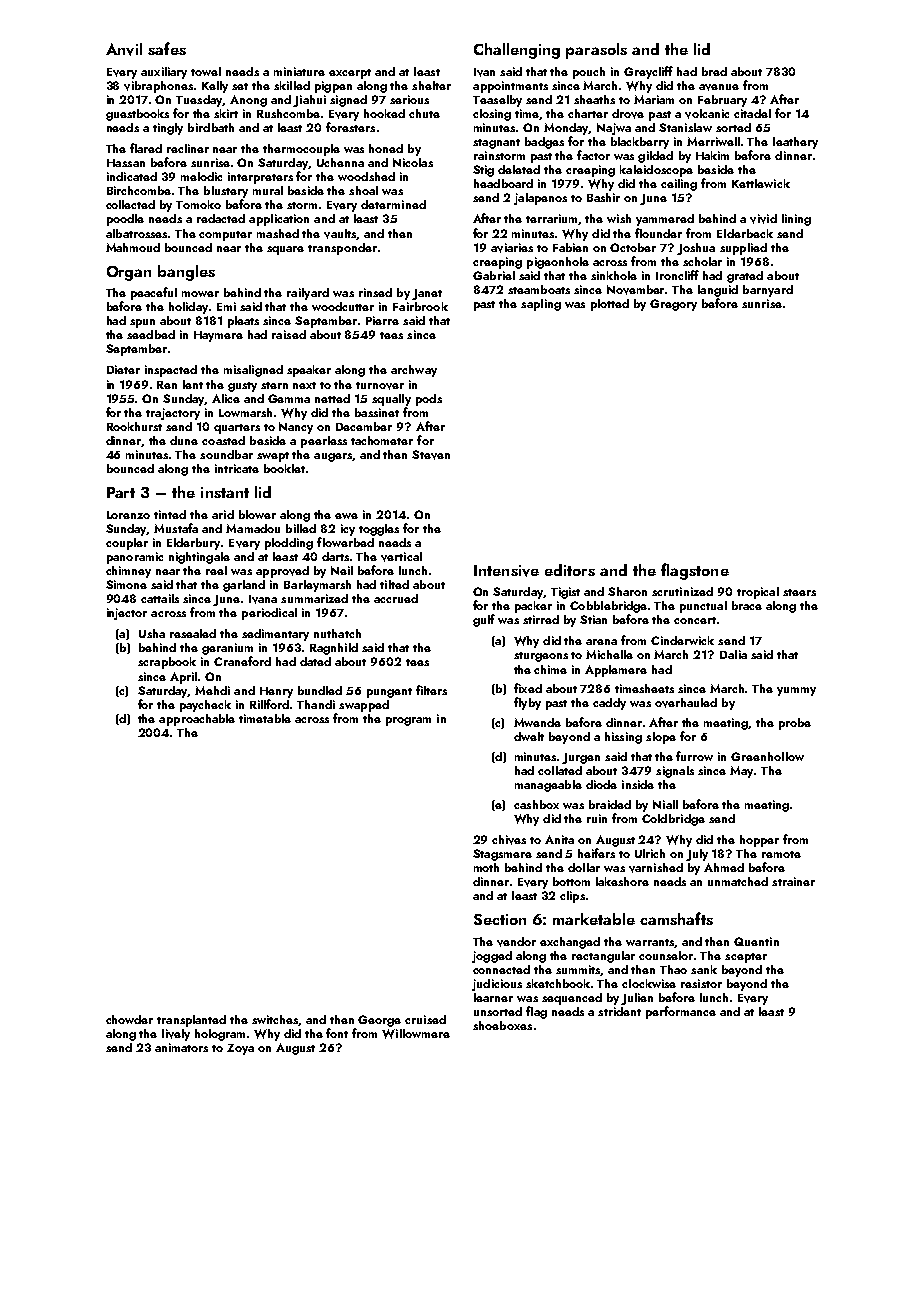 The image size is (924, 1308). I want to click on Janet, so click(427, 294).
